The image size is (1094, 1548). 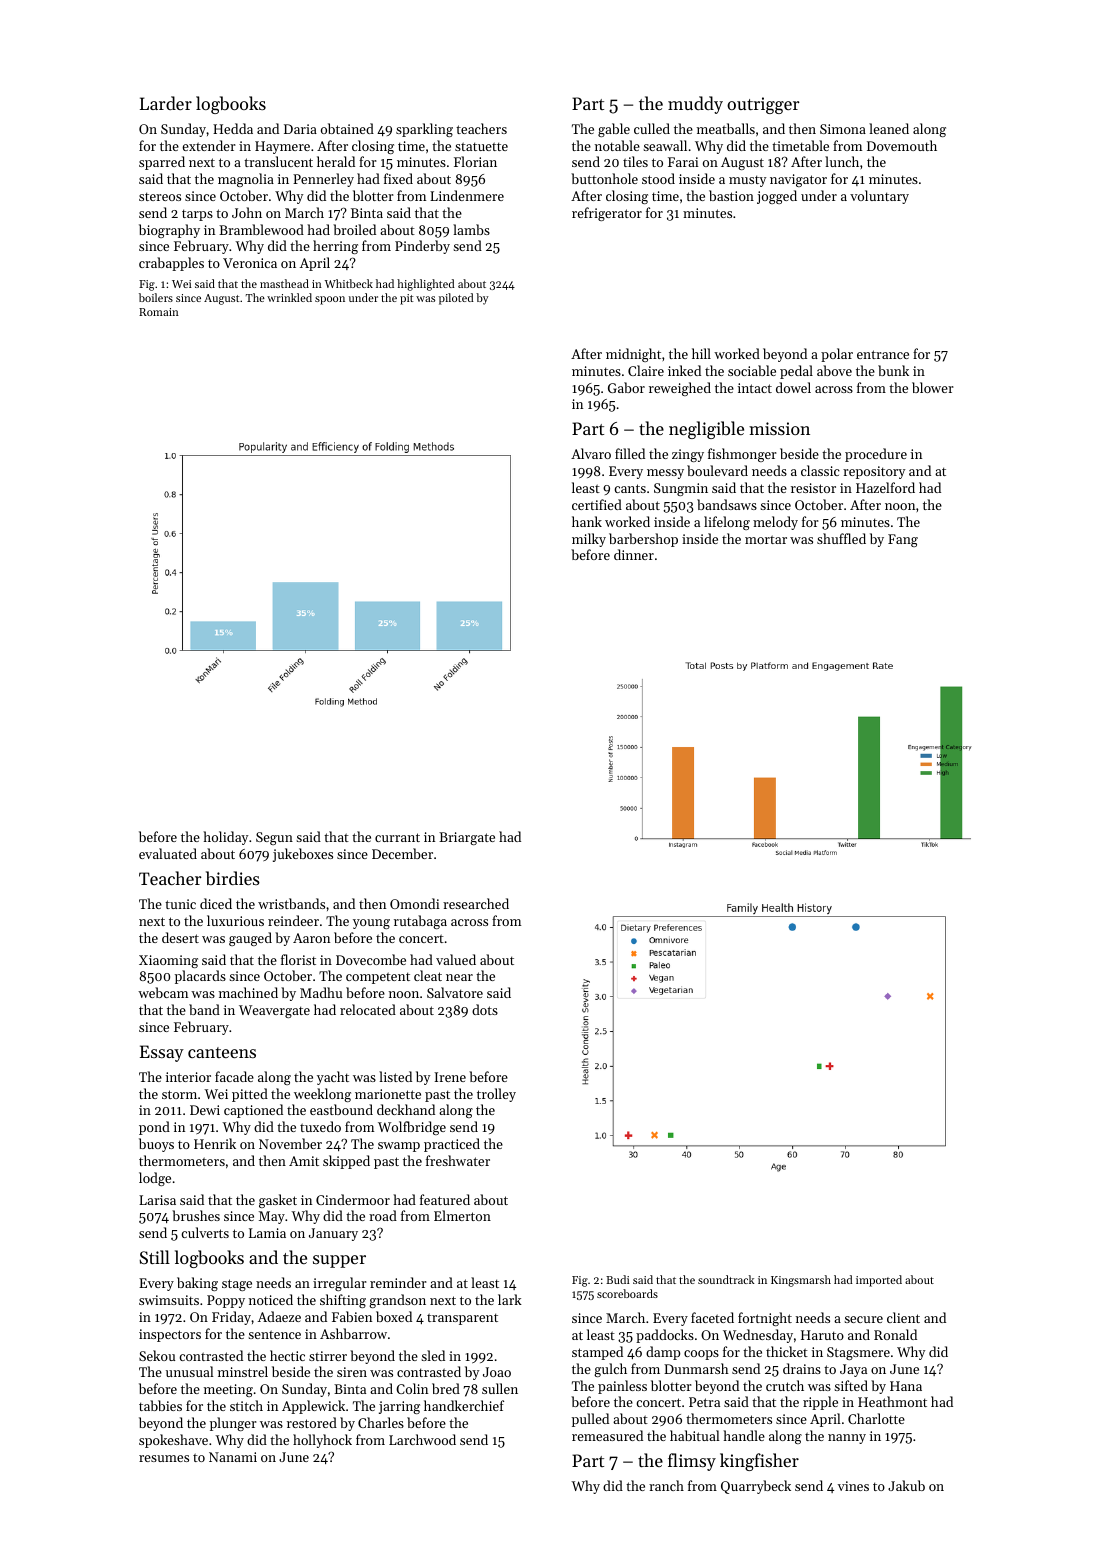 What do you see at coordinates (450, 1077) in the page?
I see `Irene` at bounding box center [450, 1077].
